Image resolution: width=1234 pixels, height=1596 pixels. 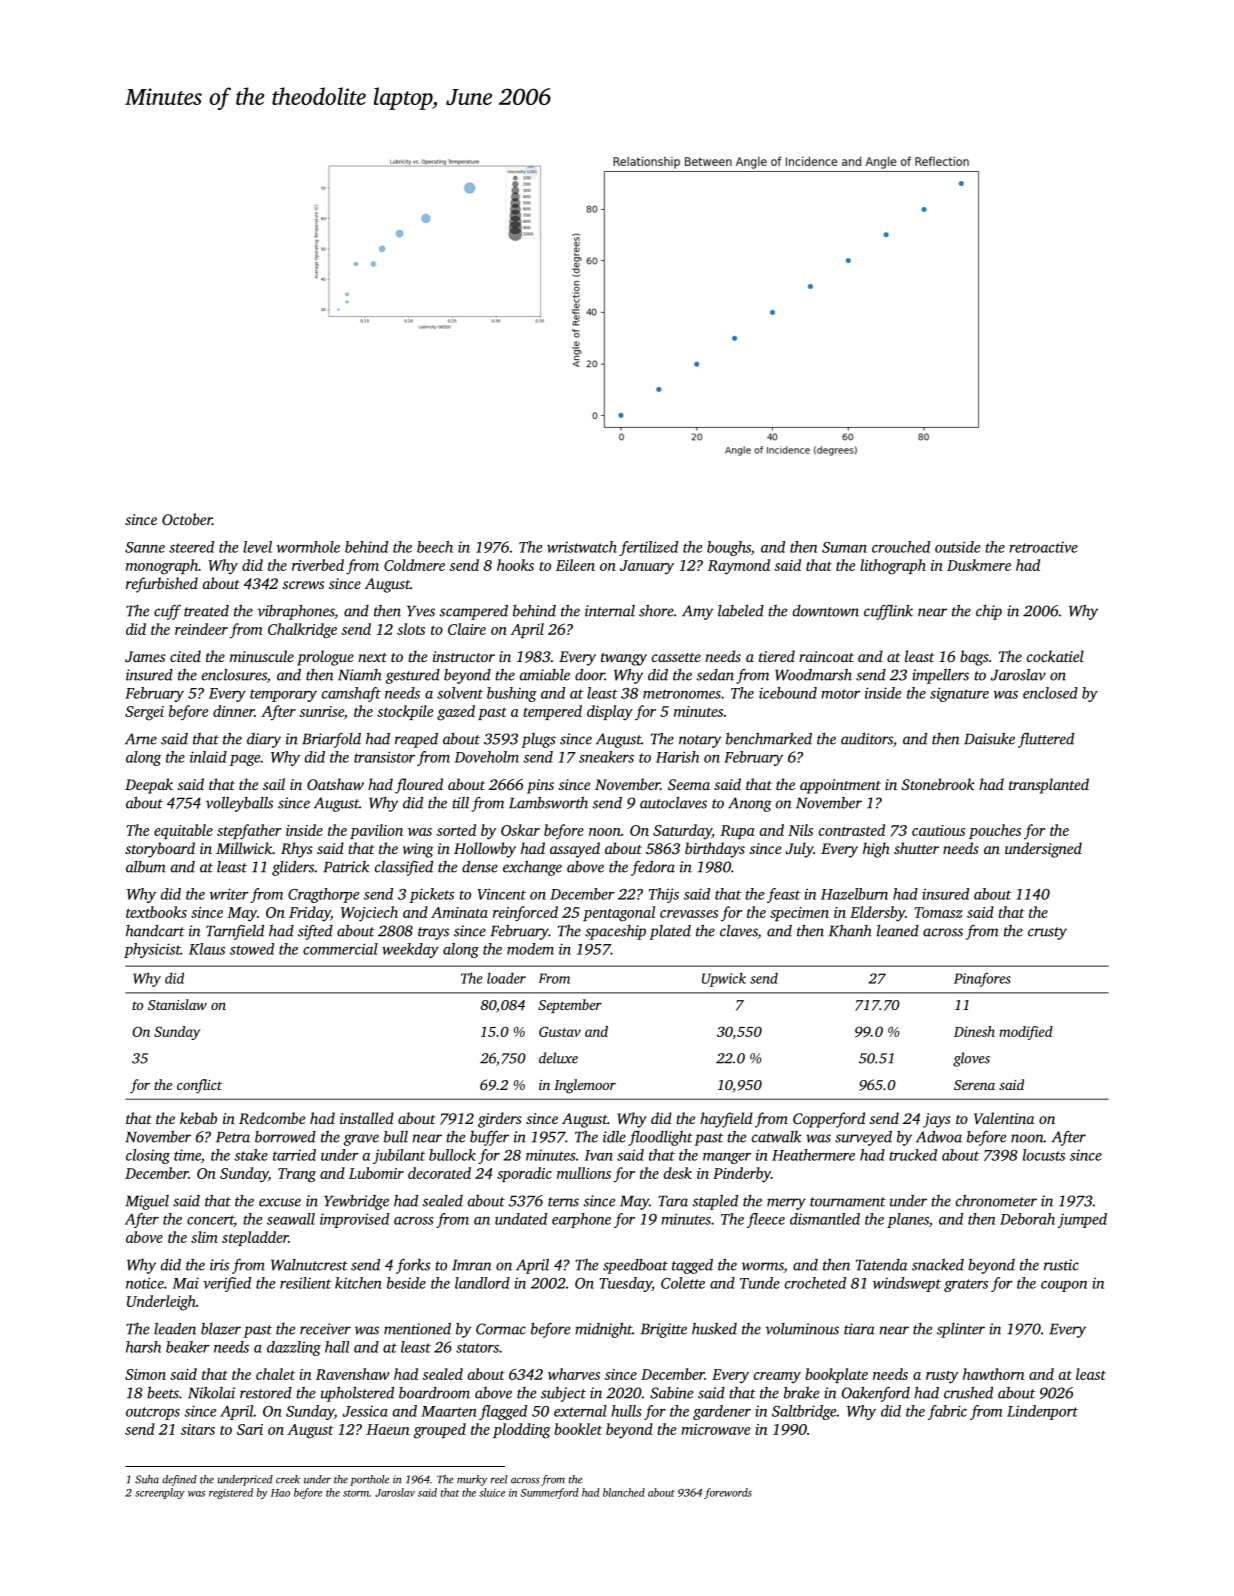 What do you see at coordinates (145, 547) in the document?
I see `Sanne` at bounding box center [145, 547].
